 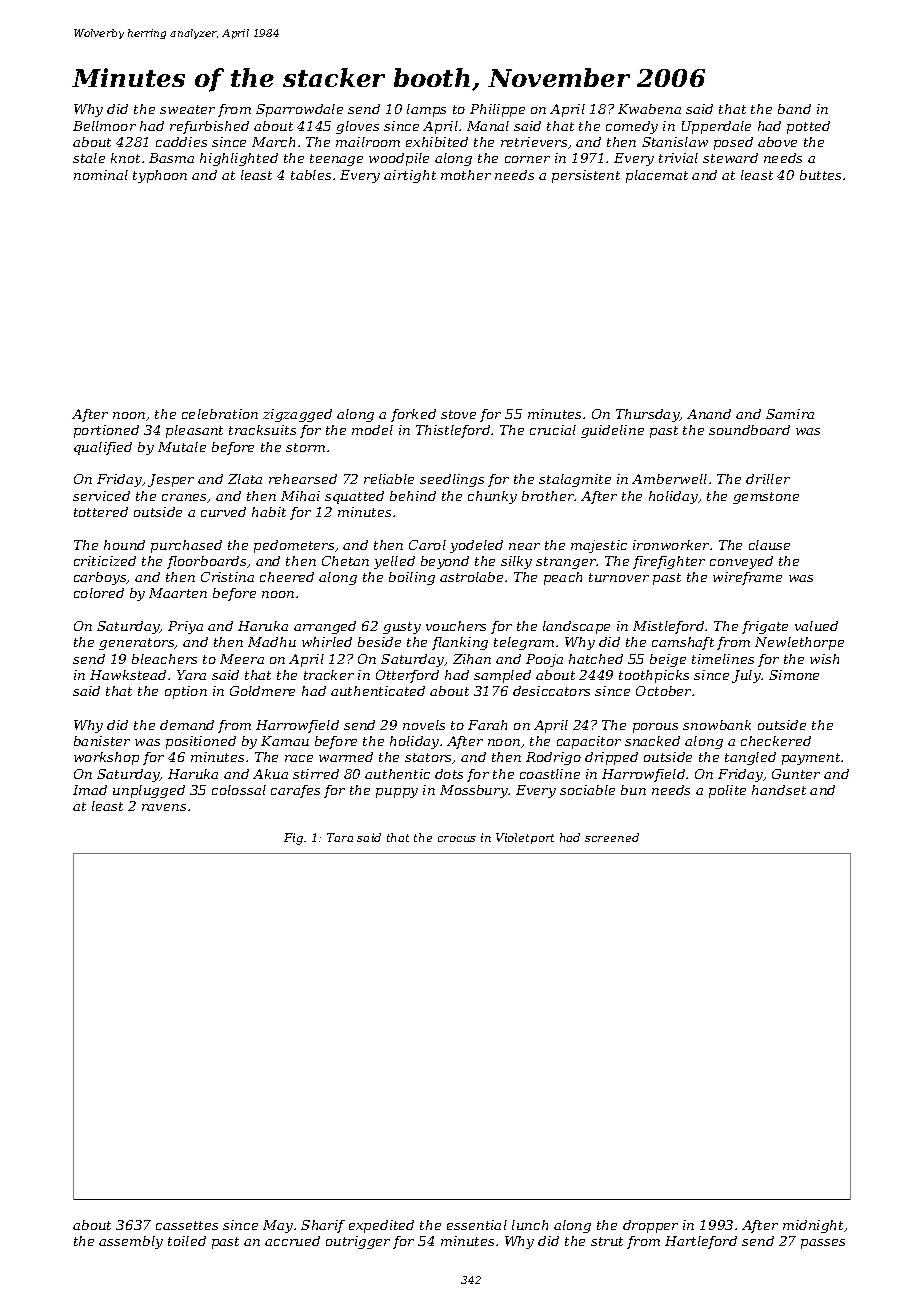 I want to click on Tara, so click(x=340, y=837).
